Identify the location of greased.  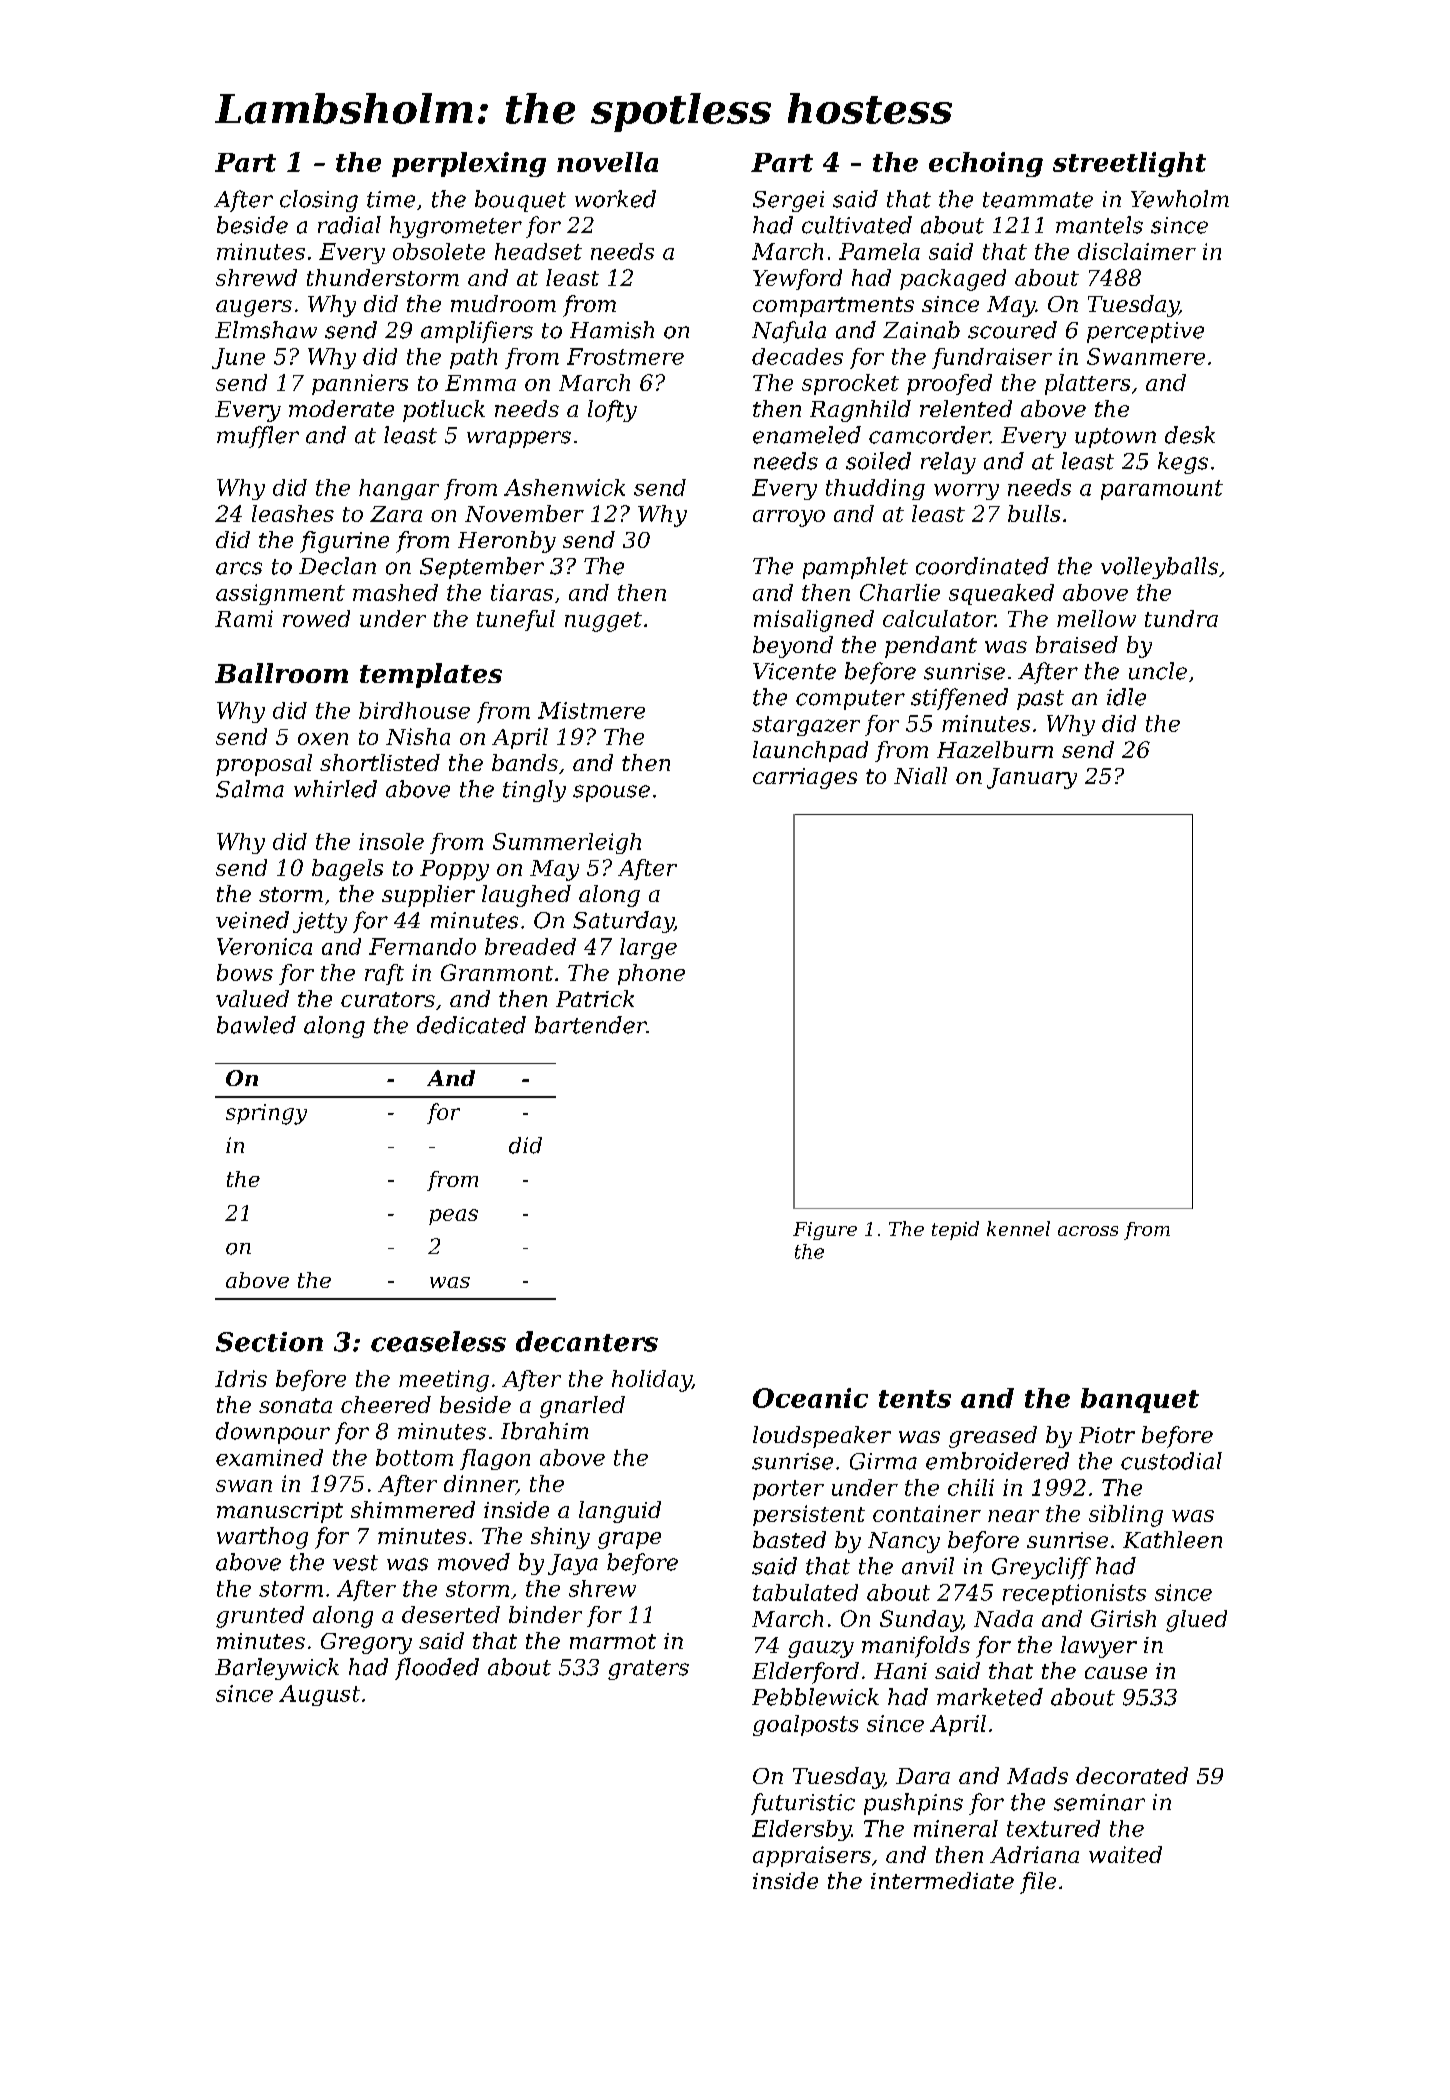
(993, 1437).
